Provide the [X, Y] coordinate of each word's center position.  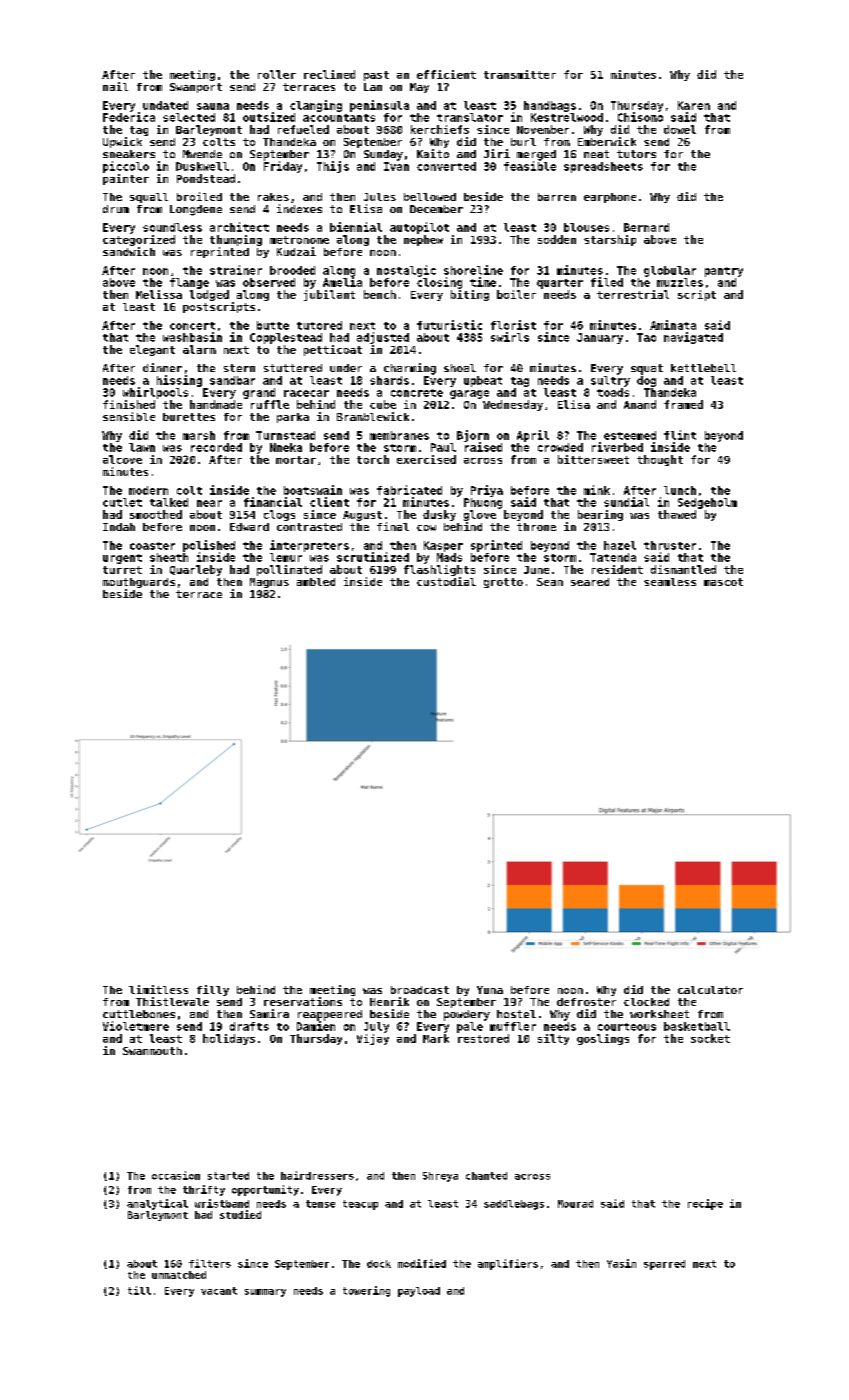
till [139, 1290]
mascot [723, 582]
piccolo [126, 167]
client [329, 502]
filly [213, 990]
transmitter [520, 74]
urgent [122, 559]
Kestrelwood [567, 117]
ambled [316, 582]
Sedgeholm [707, 503]
